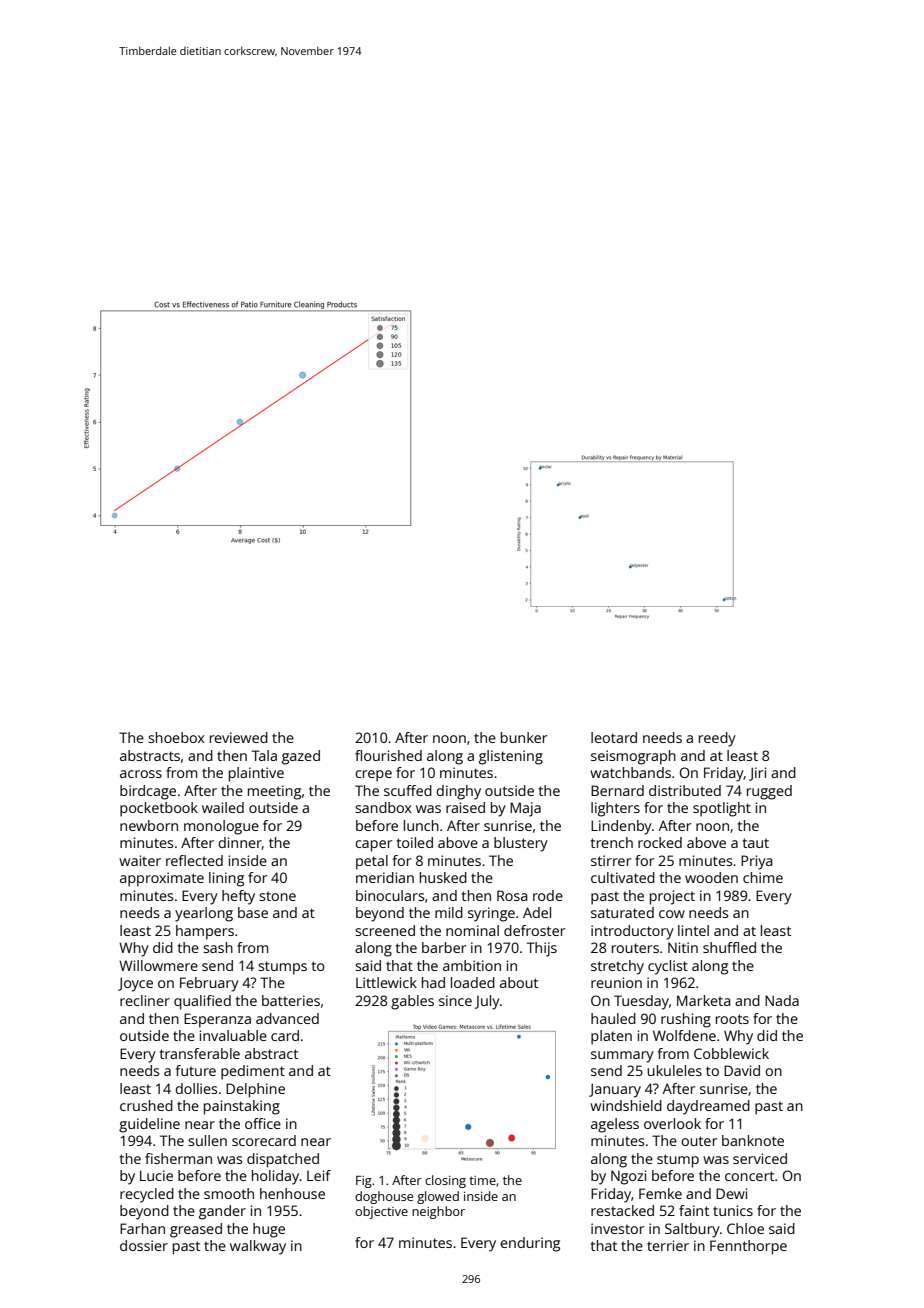  I want to click on walkway, so click(258, 1247).
